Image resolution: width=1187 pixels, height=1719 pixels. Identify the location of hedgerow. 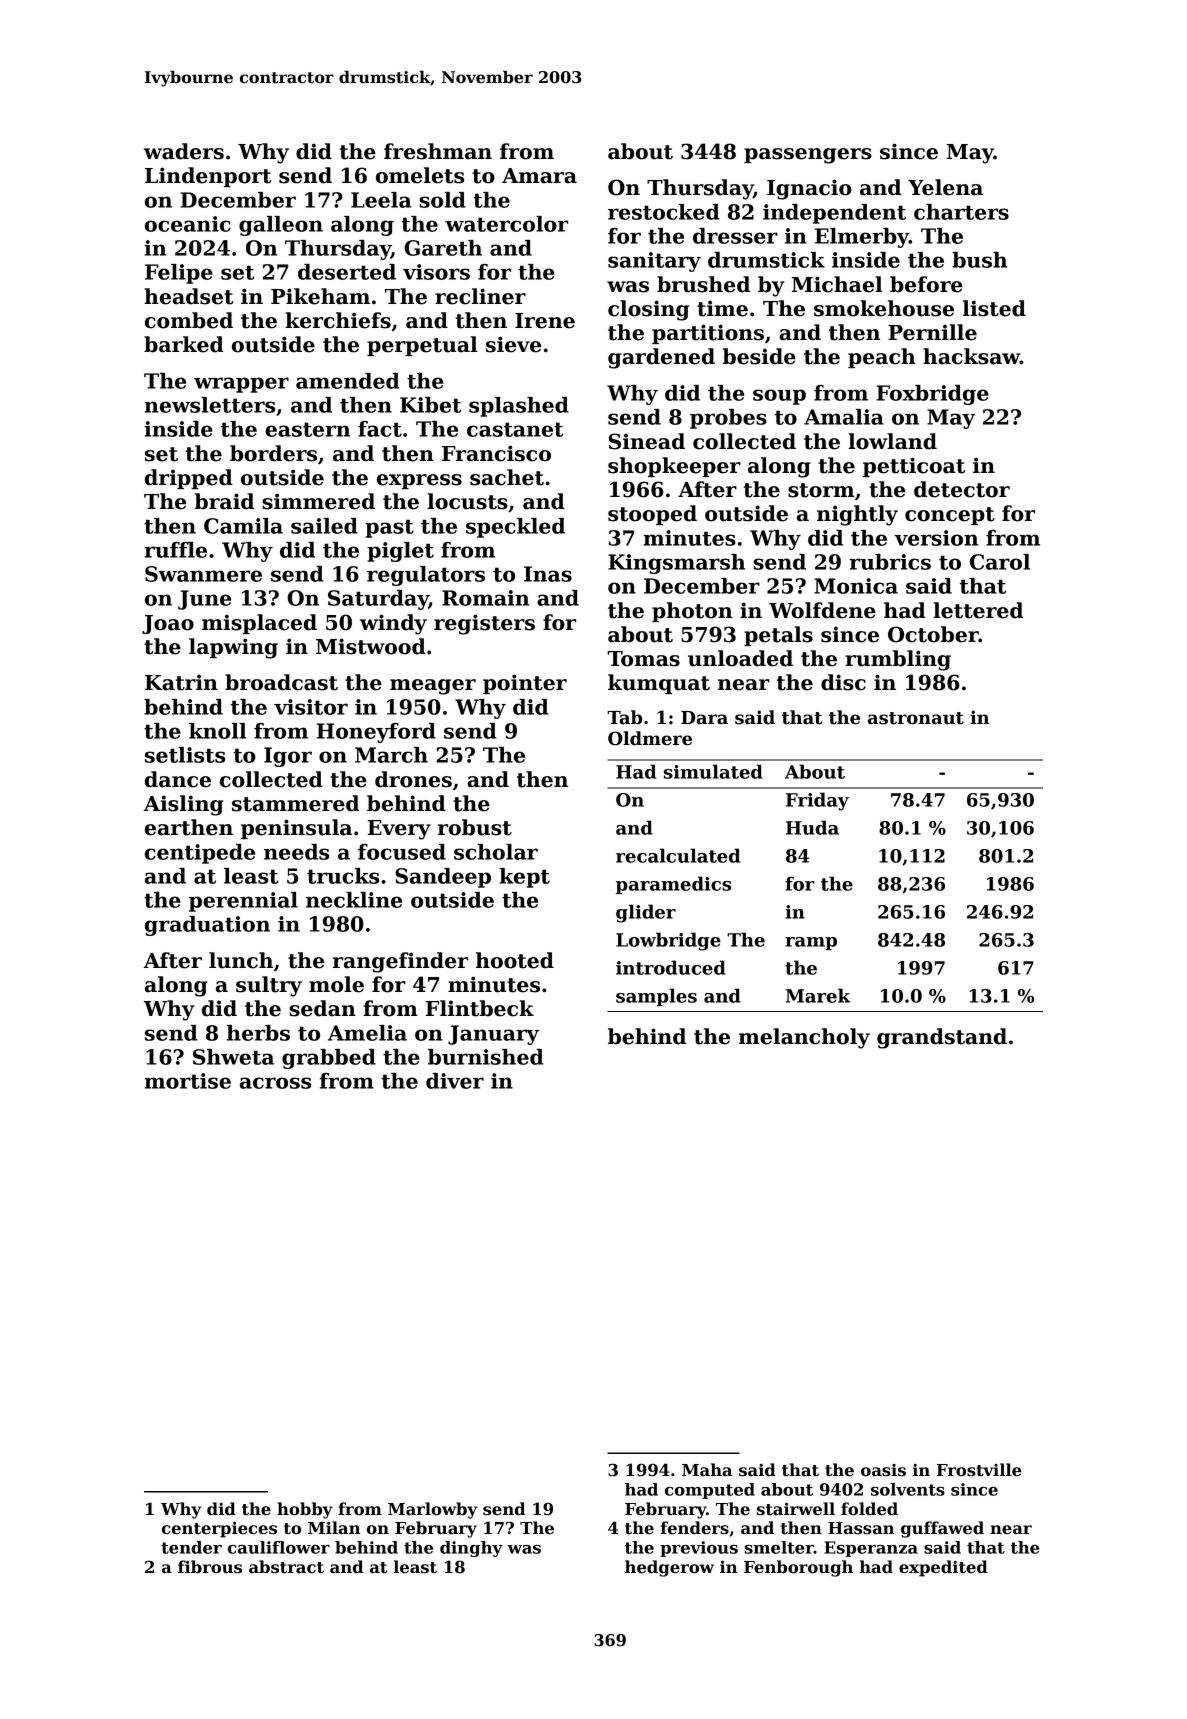
(669, 1568).
